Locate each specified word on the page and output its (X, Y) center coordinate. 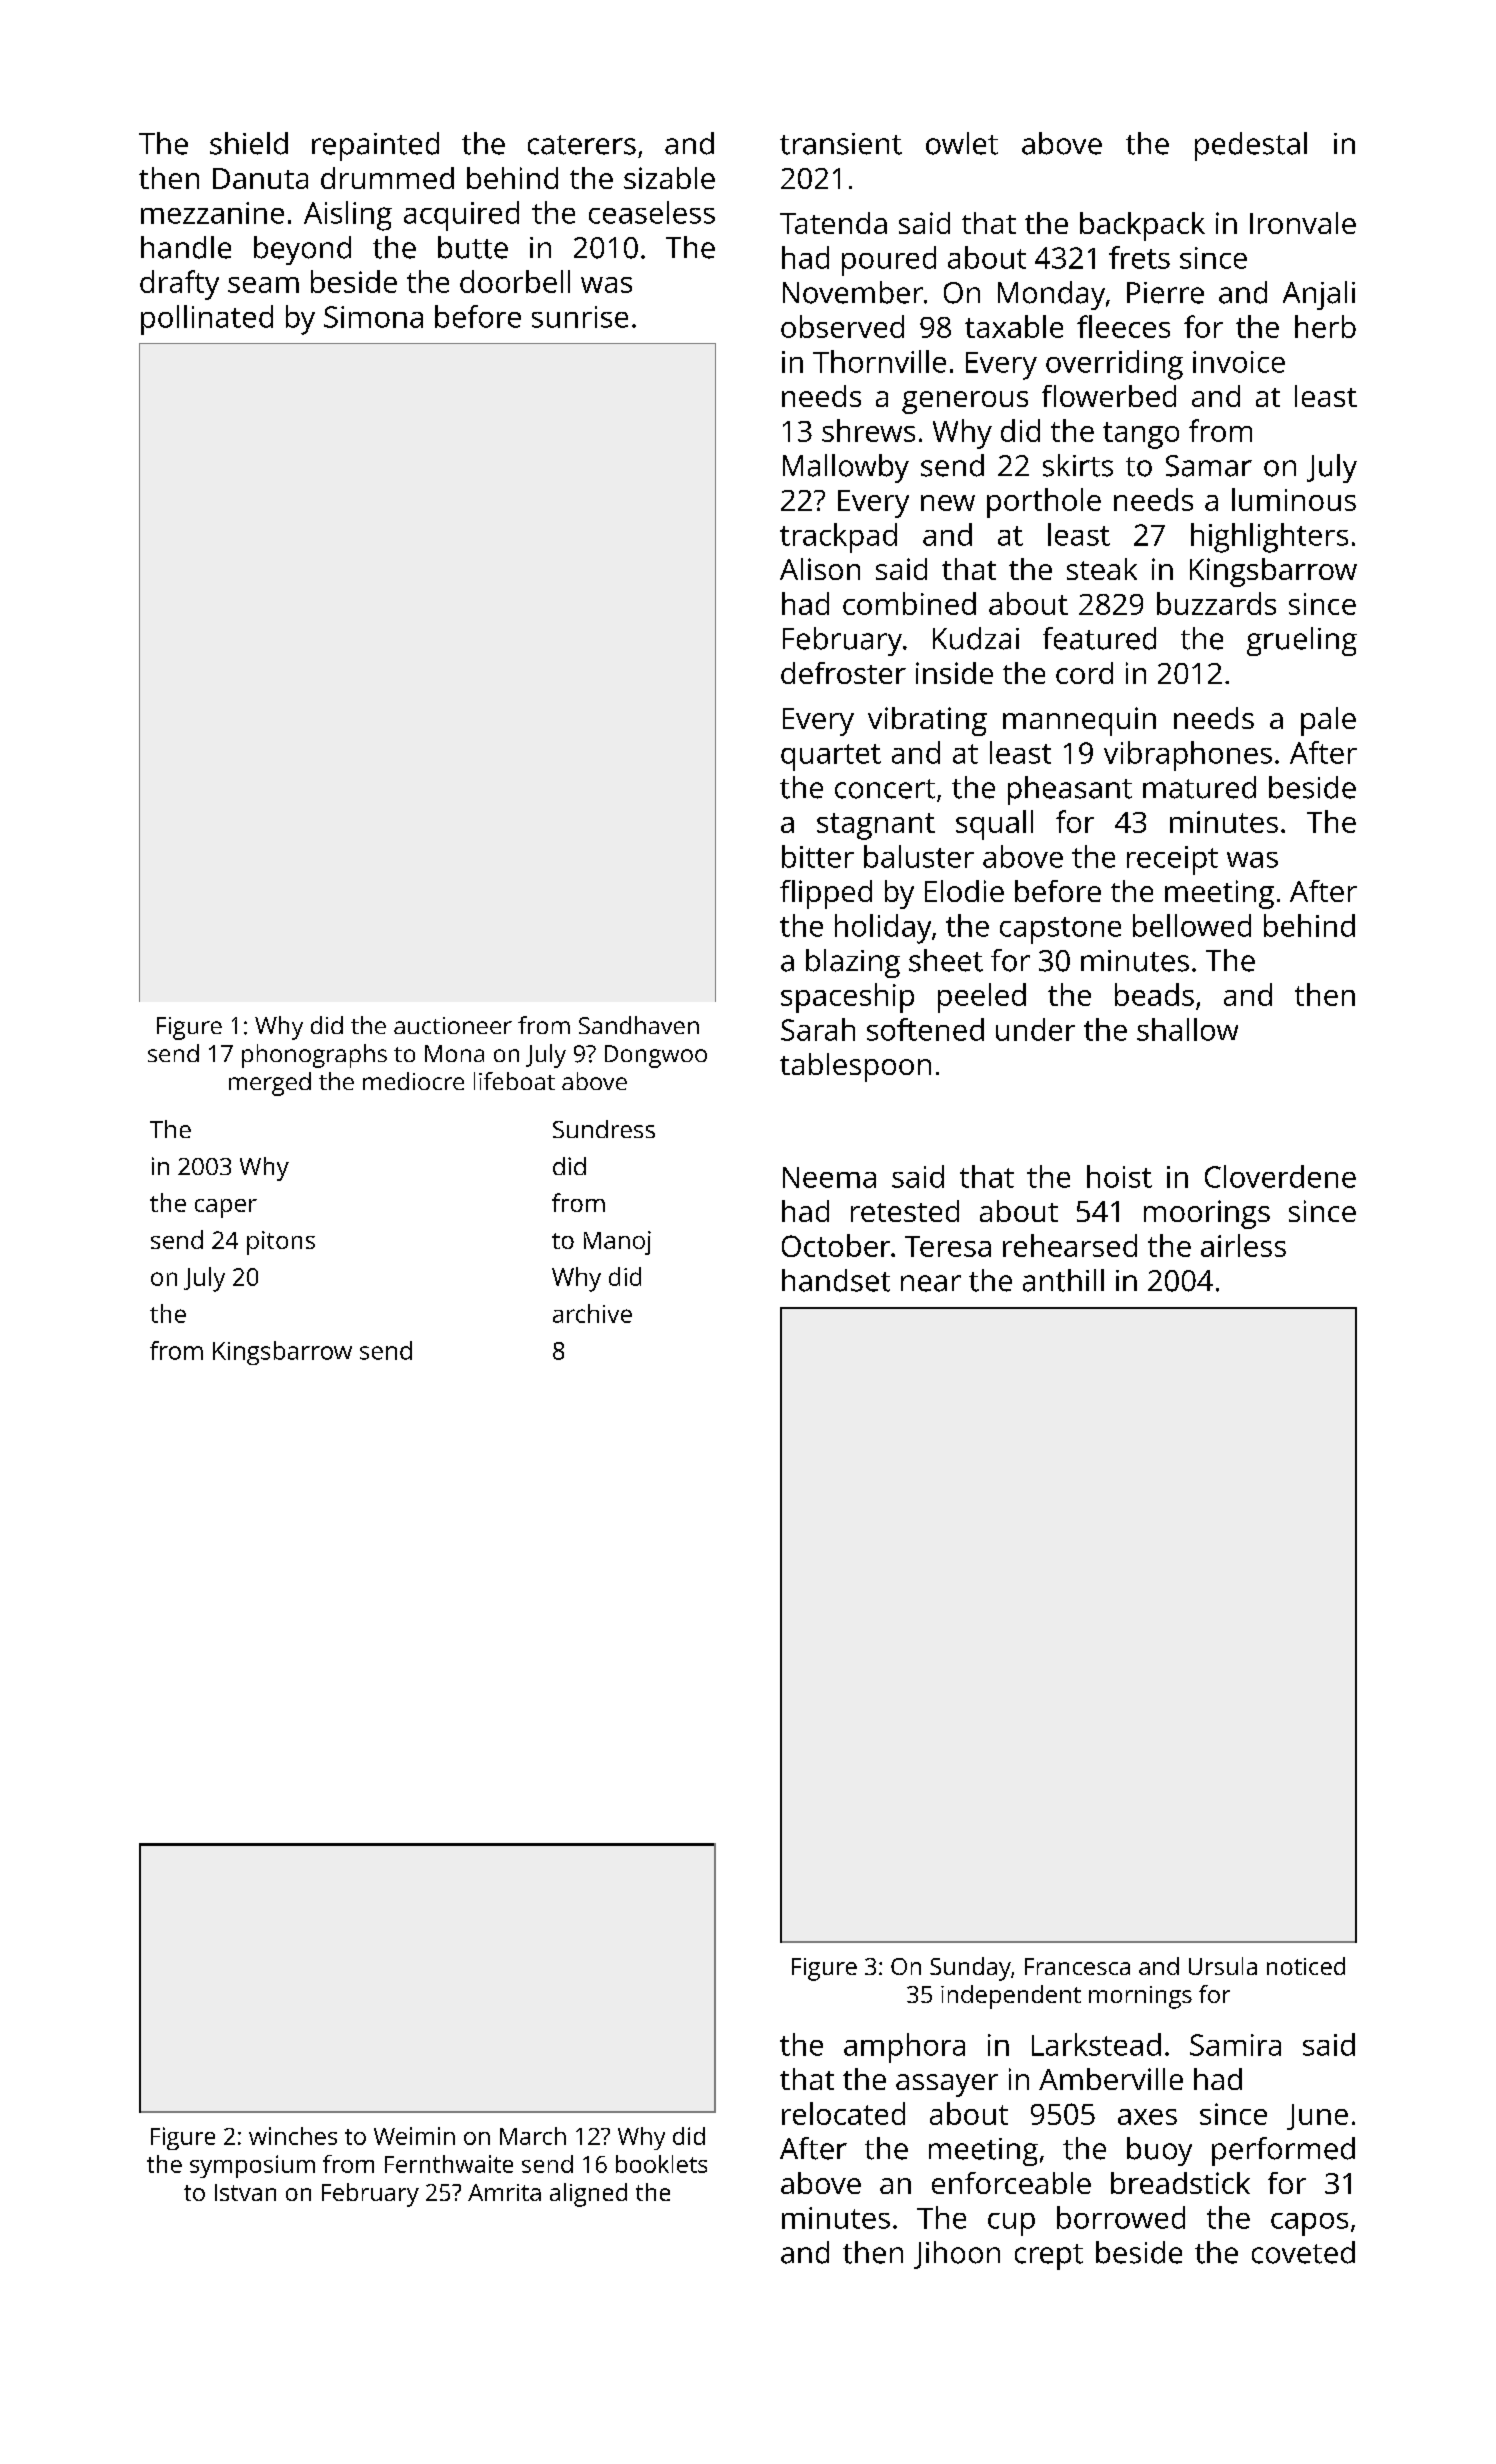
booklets (661, 2164)
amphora (904, 2048)
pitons (281, 1243)
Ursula (1223, 1966)
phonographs (314, 1056)
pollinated (207, 320)
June (1317, 2117)
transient (841, 144)
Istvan (245, 2192)
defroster (843, 673)
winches (293, 2136)
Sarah (818, 1029)
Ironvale (1303, 223)
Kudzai (976, 638)
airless (1243, 1245)
